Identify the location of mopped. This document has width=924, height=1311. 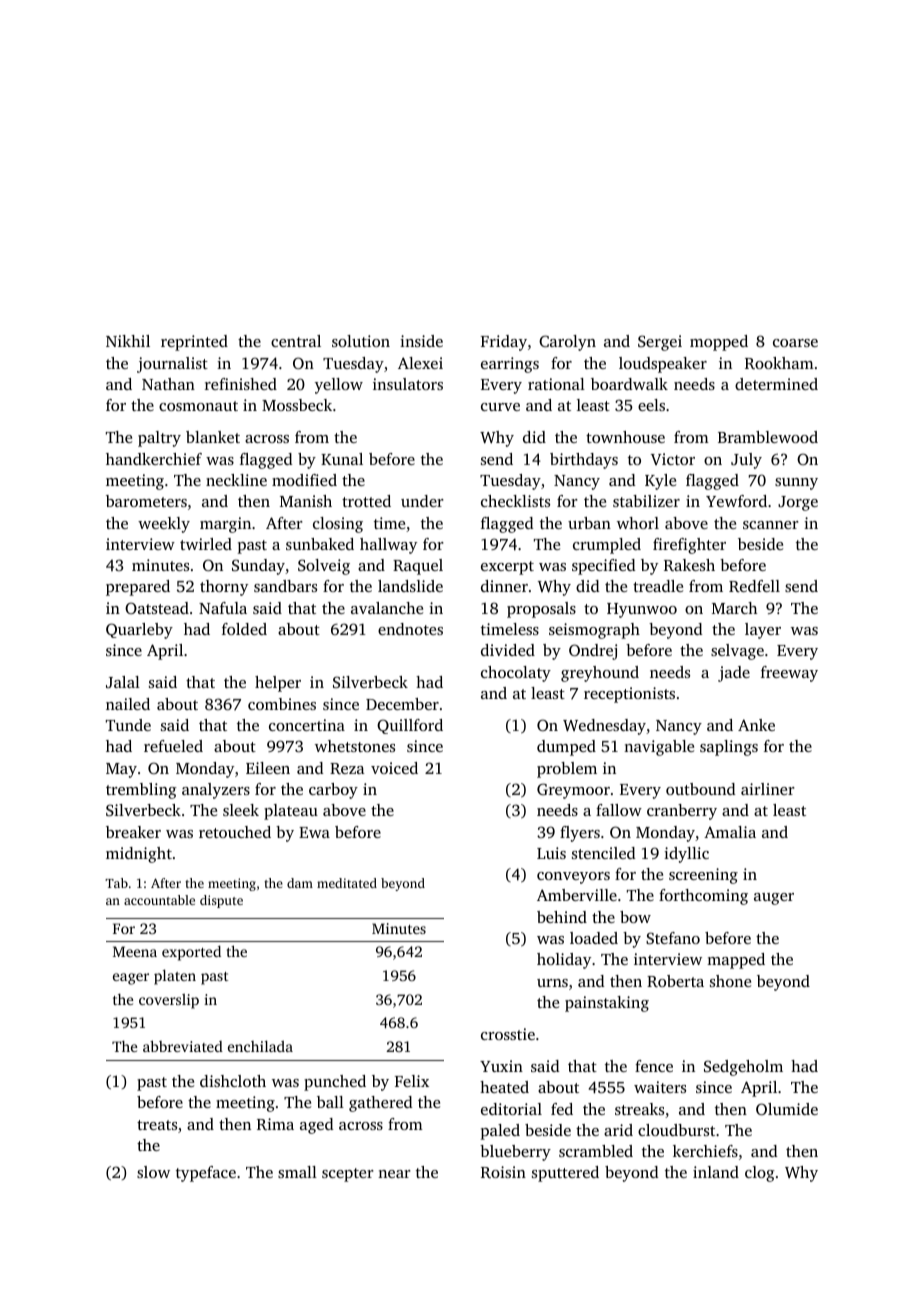
(719, 343).
